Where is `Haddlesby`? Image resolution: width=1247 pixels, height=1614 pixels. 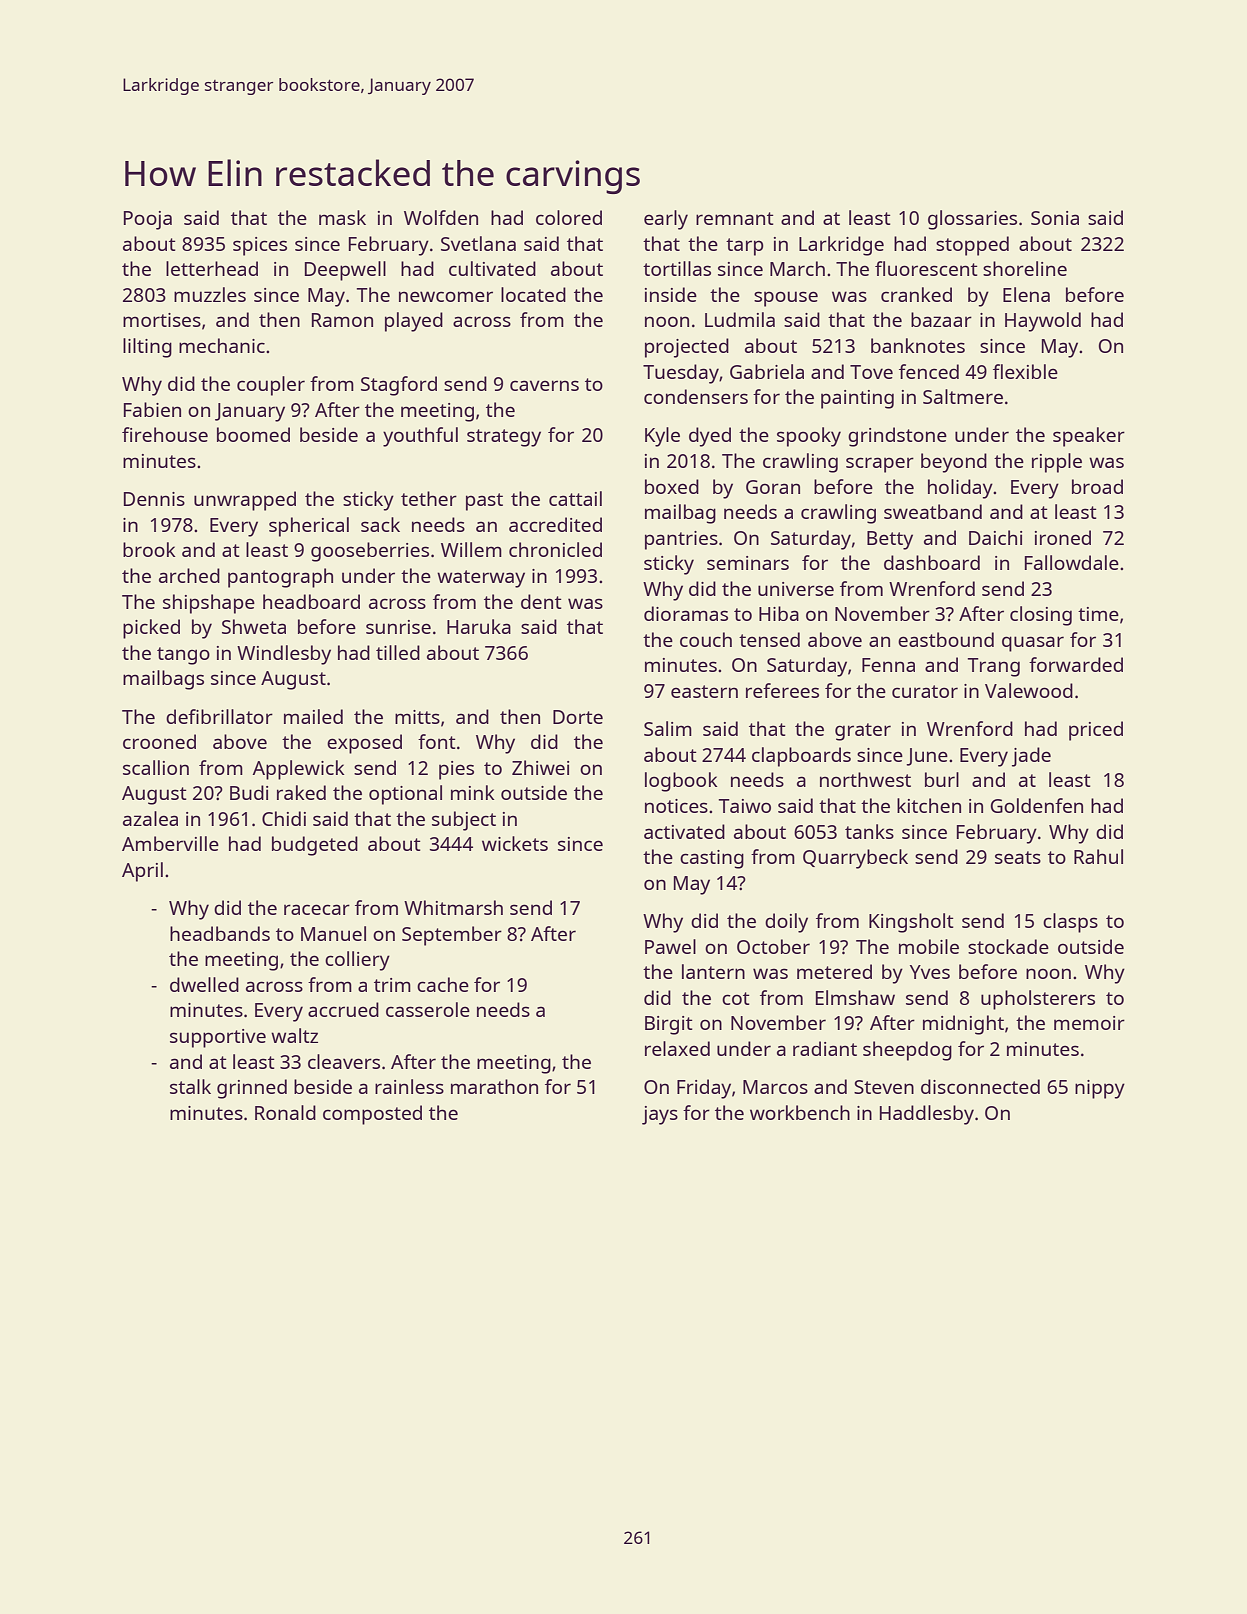
Haddlesby is located at coordinates (927, 1115).
